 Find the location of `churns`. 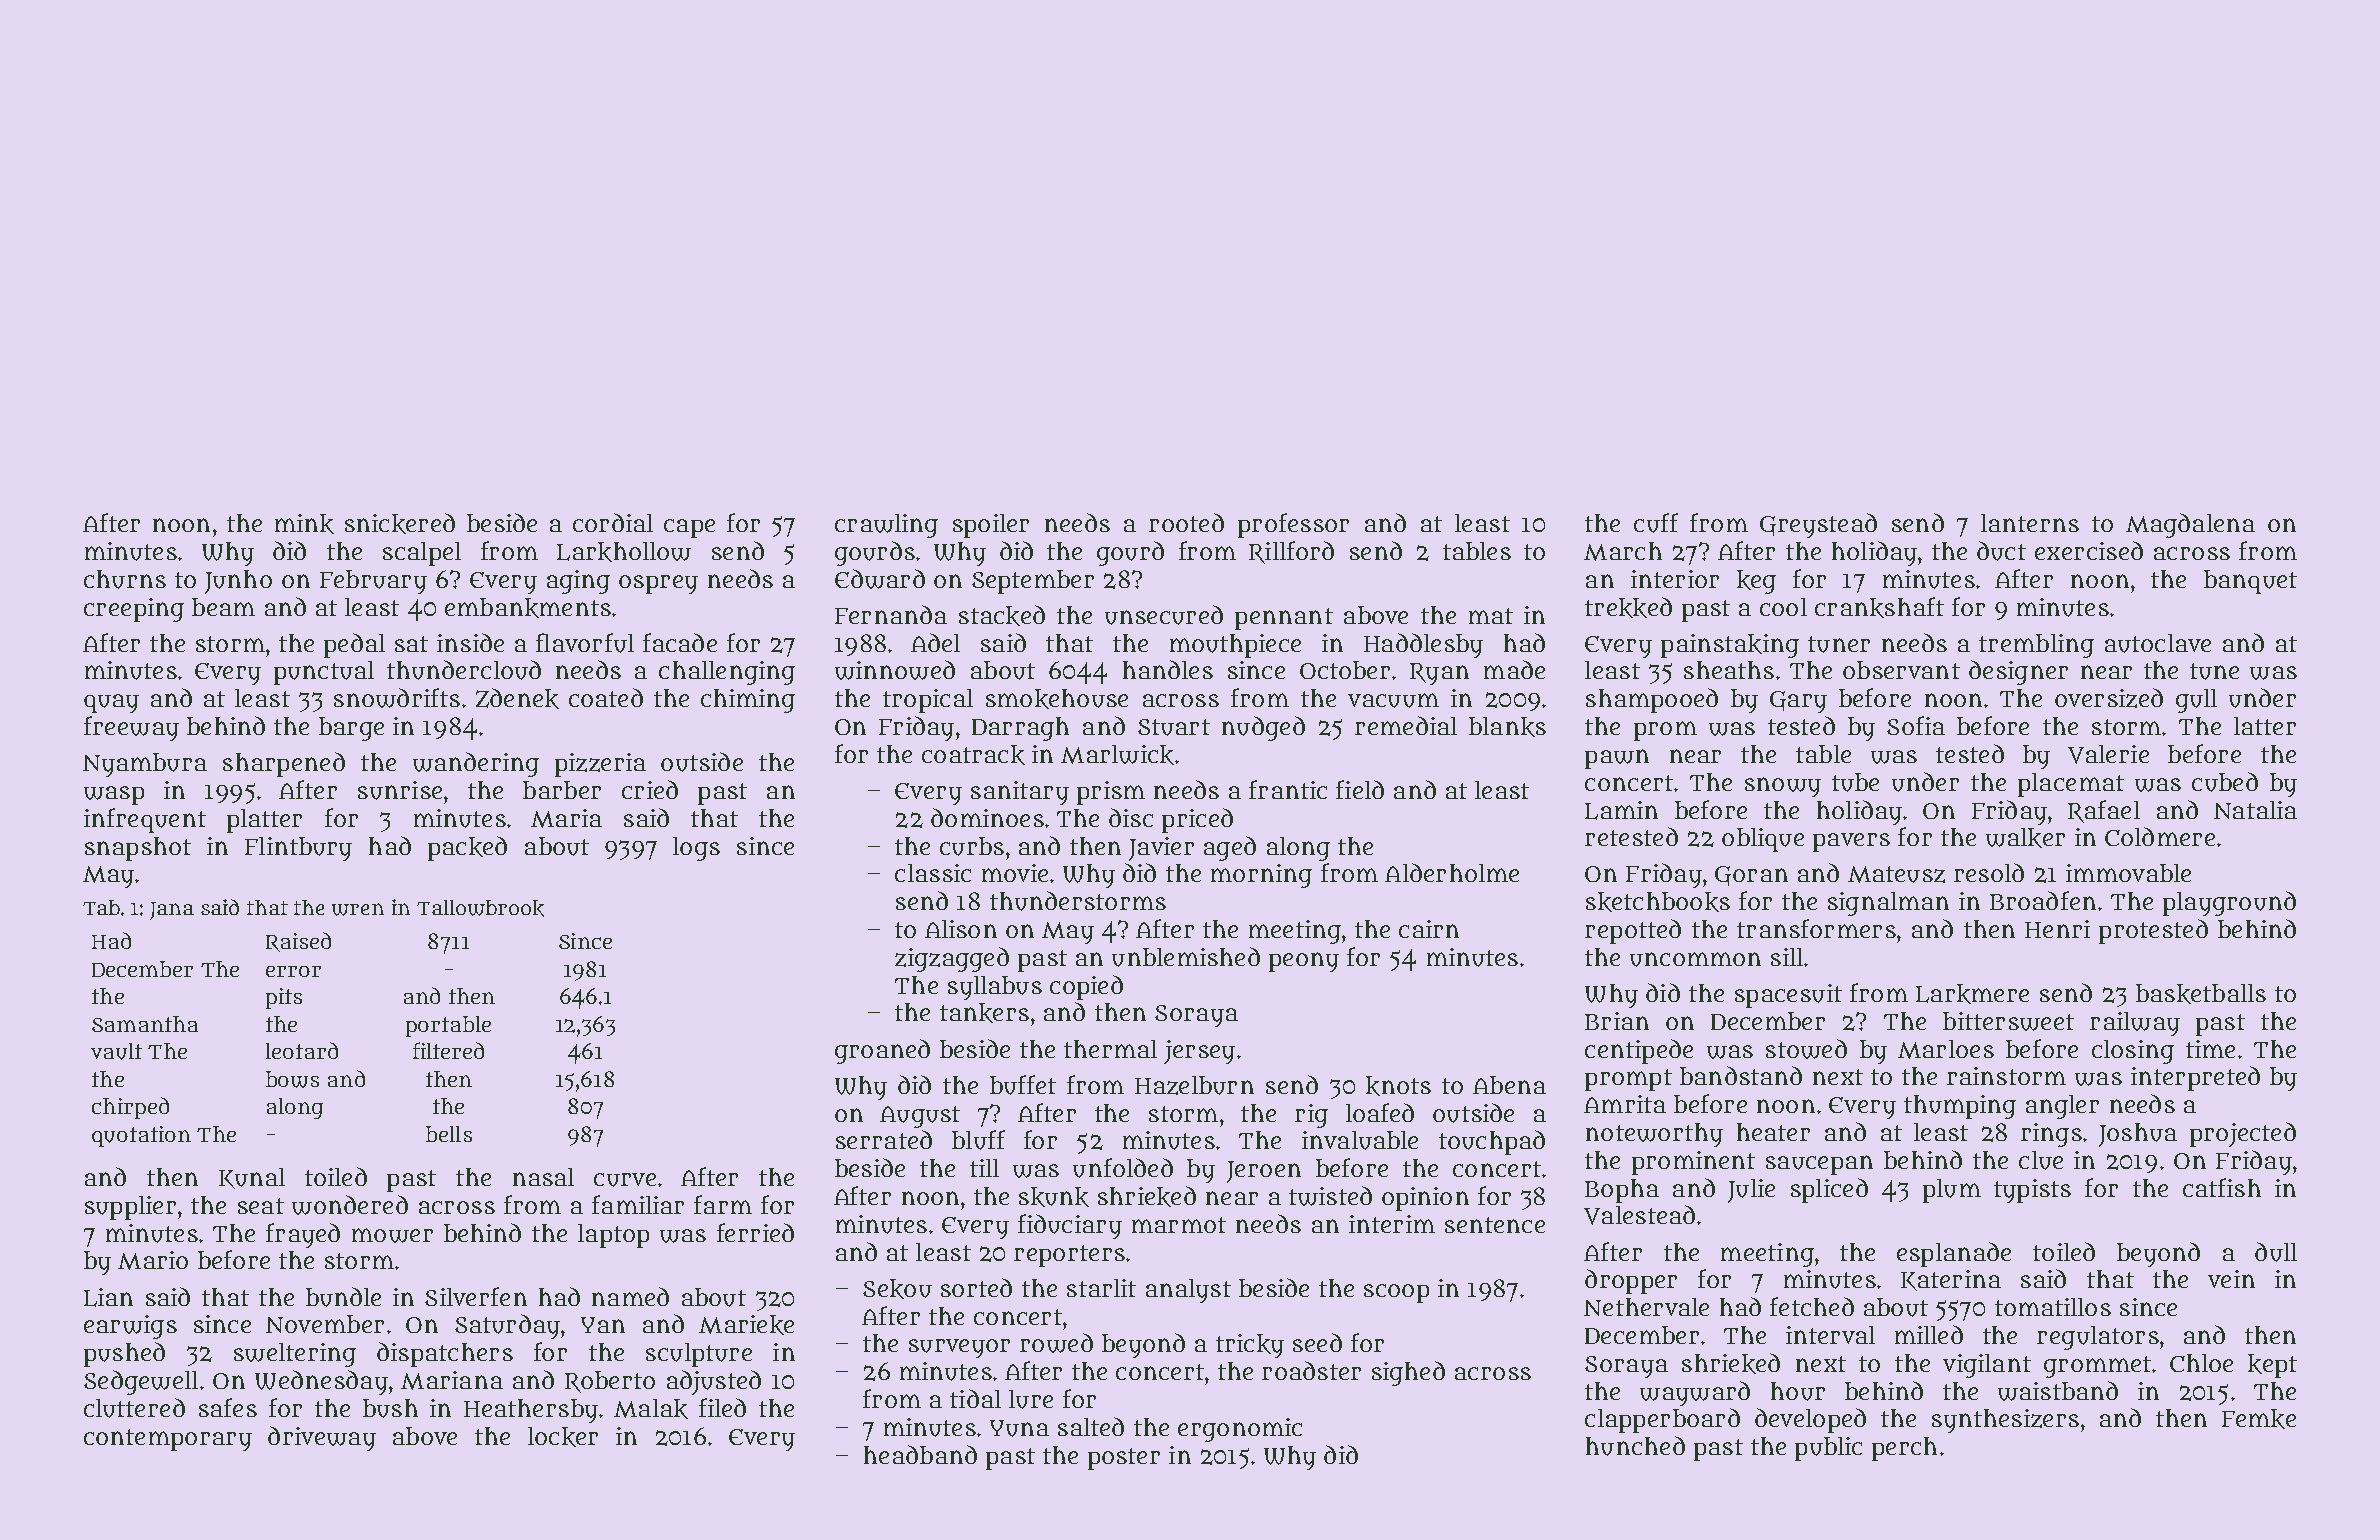

churns is located at coordinates (125, 579).
